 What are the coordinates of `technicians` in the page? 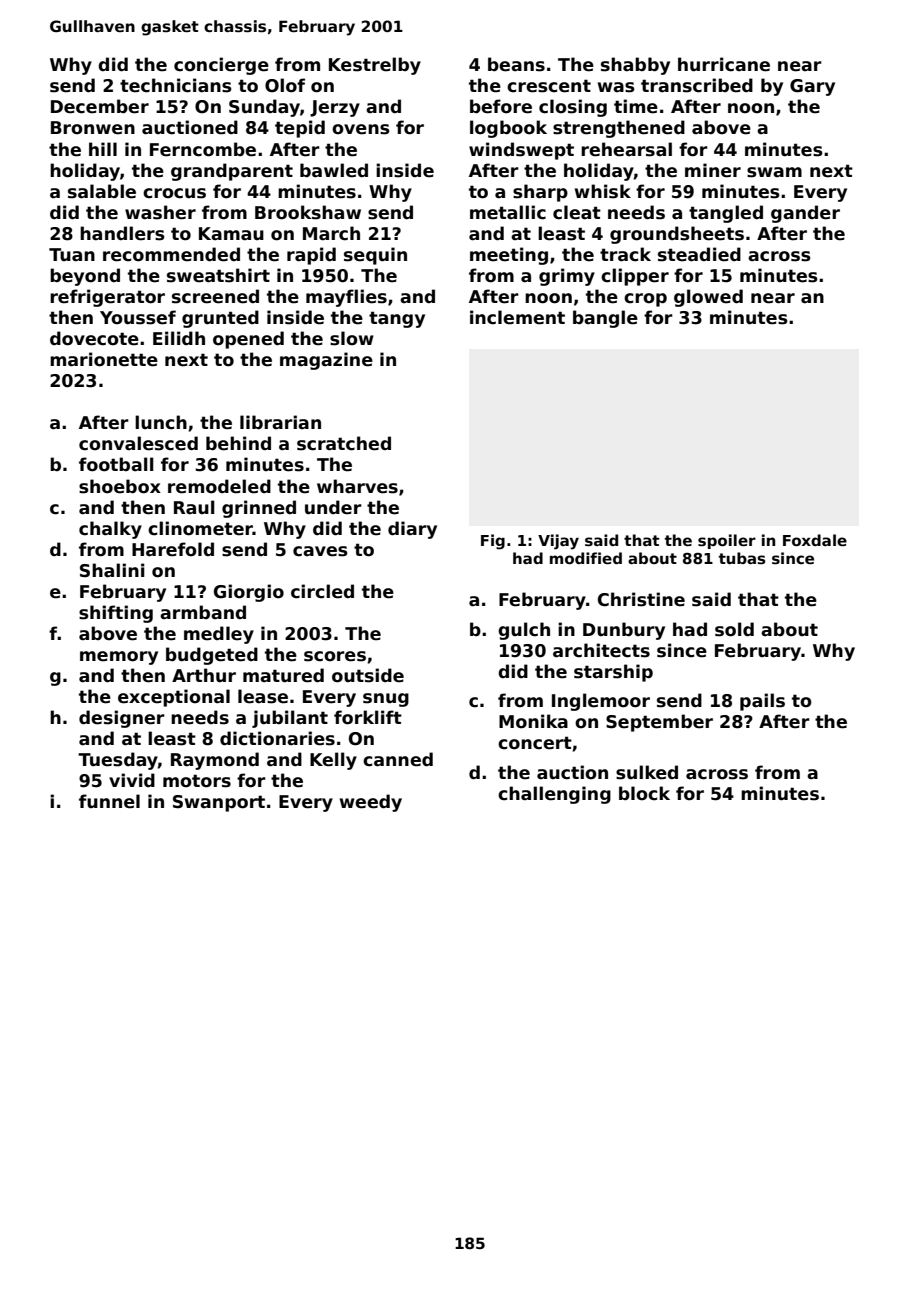 It's located at (176, 85).
